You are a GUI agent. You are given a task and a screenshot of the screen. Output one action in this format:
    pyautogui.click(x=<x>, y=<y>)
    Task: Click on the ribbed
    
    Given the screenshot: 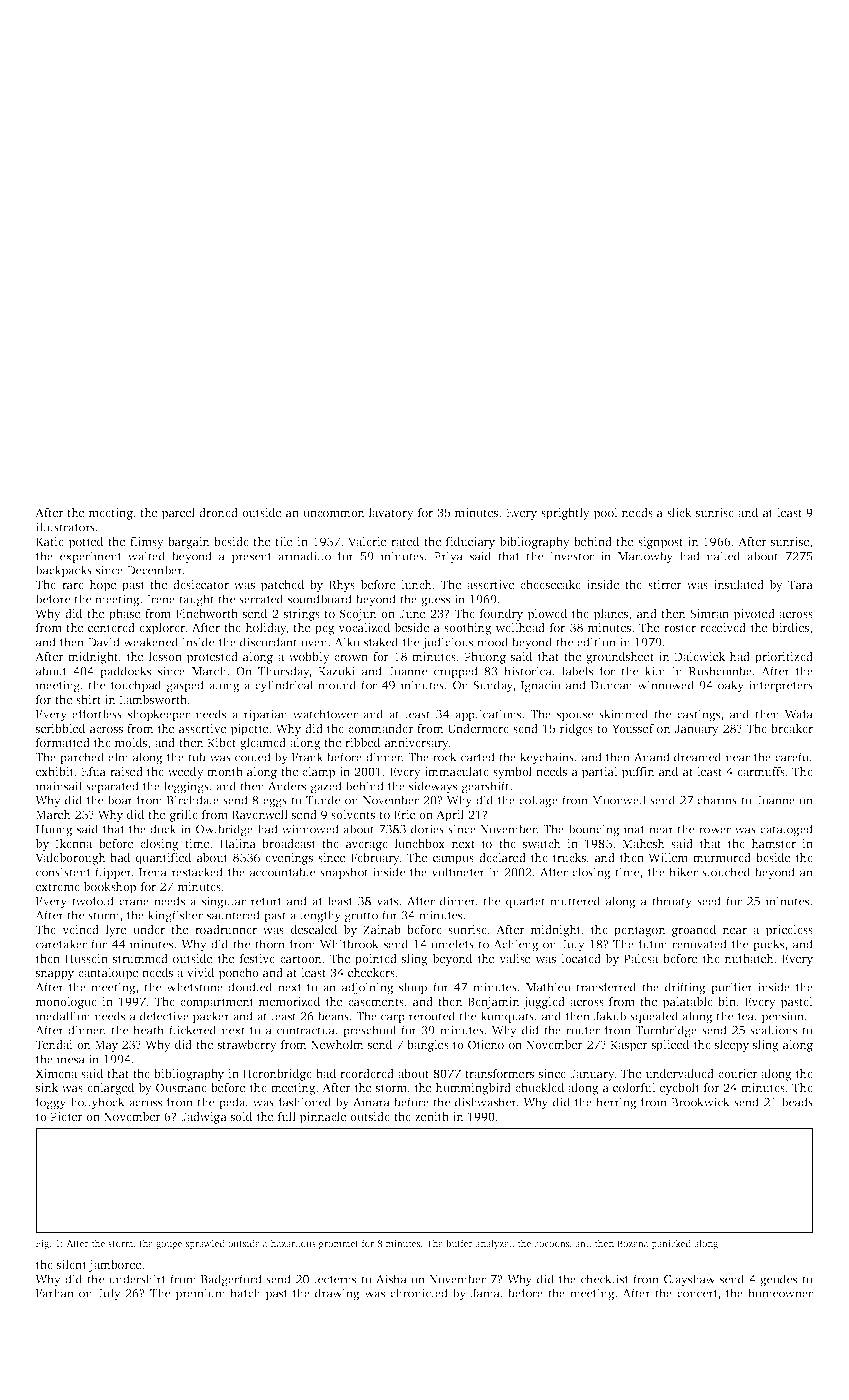 What is the action you would take?
    pyautogui.click(x=362, y=742)
